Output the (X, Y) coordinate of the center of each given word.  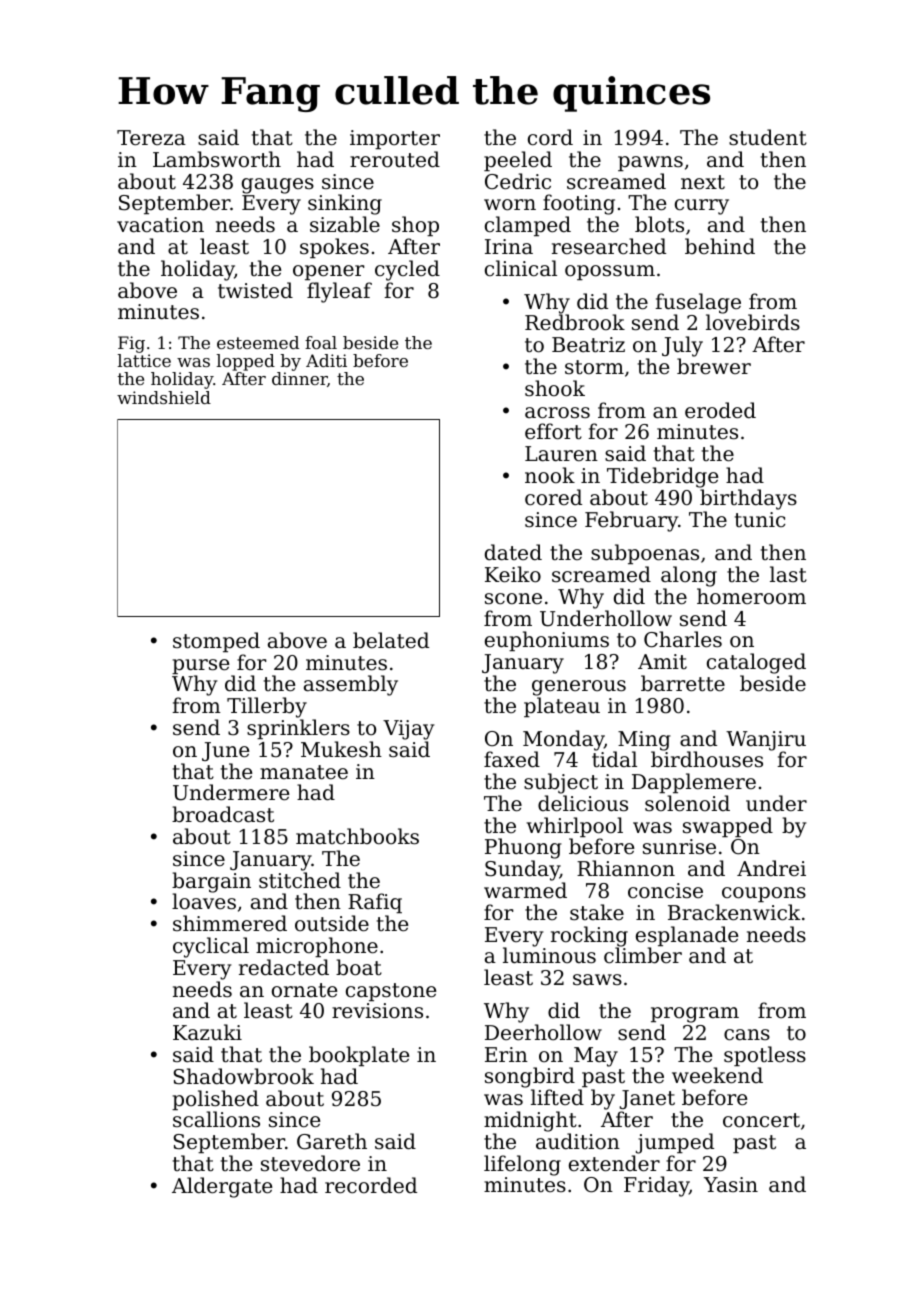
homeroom (751, 596)
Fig (131, 344)
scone (513, 598)
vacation (160, 225)
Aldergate (222, 1187)
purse (200, 666)
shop (415, 226)
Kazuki (207, 1032)
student (768, 137)
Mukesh (341, 749)
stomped (216, 642)
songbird (530, 1077)
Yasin (731, 1184)
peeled (518, 161)
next (703, 182)
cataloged (756, 663)
